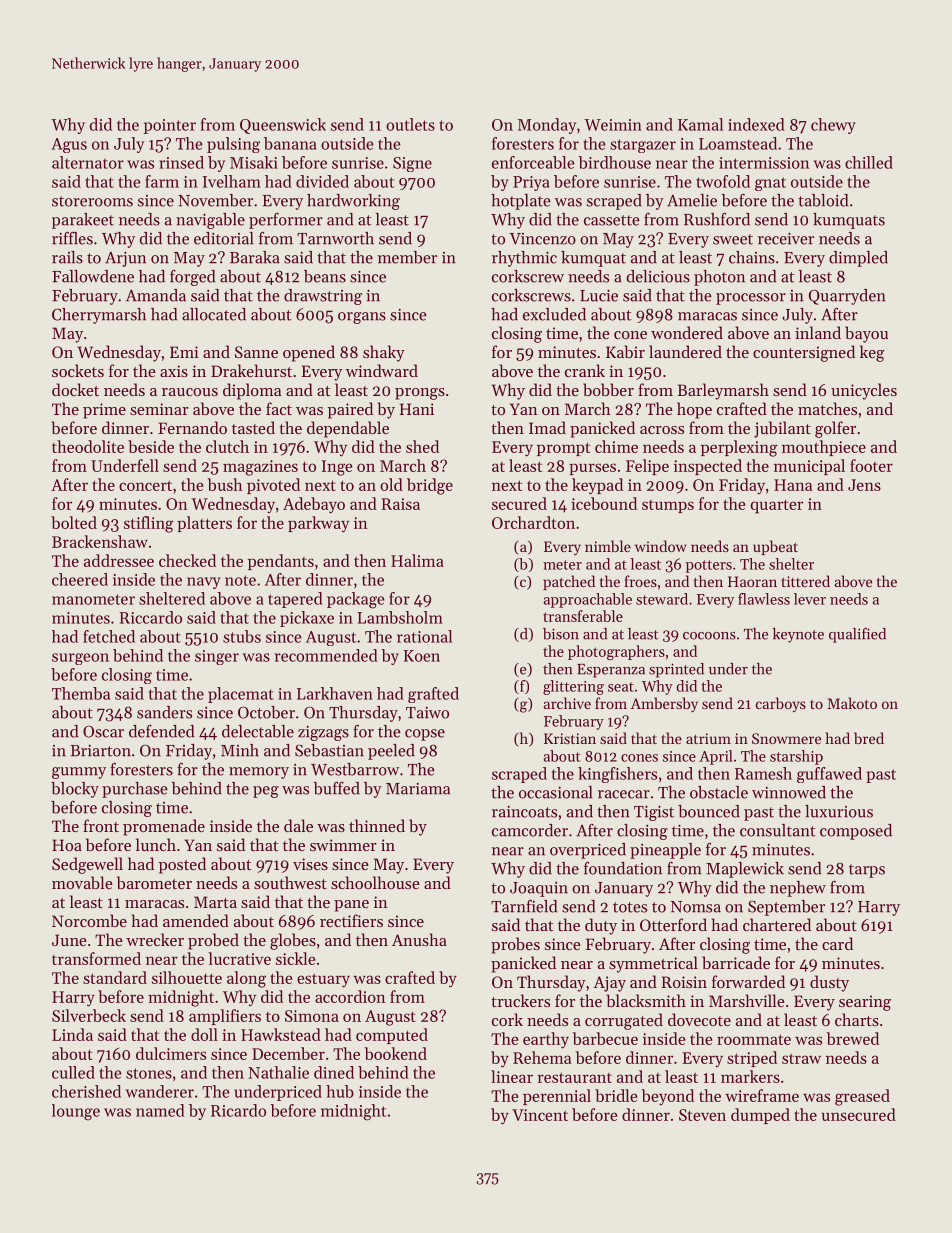  I want to click on intermission, so click(764, 163).
